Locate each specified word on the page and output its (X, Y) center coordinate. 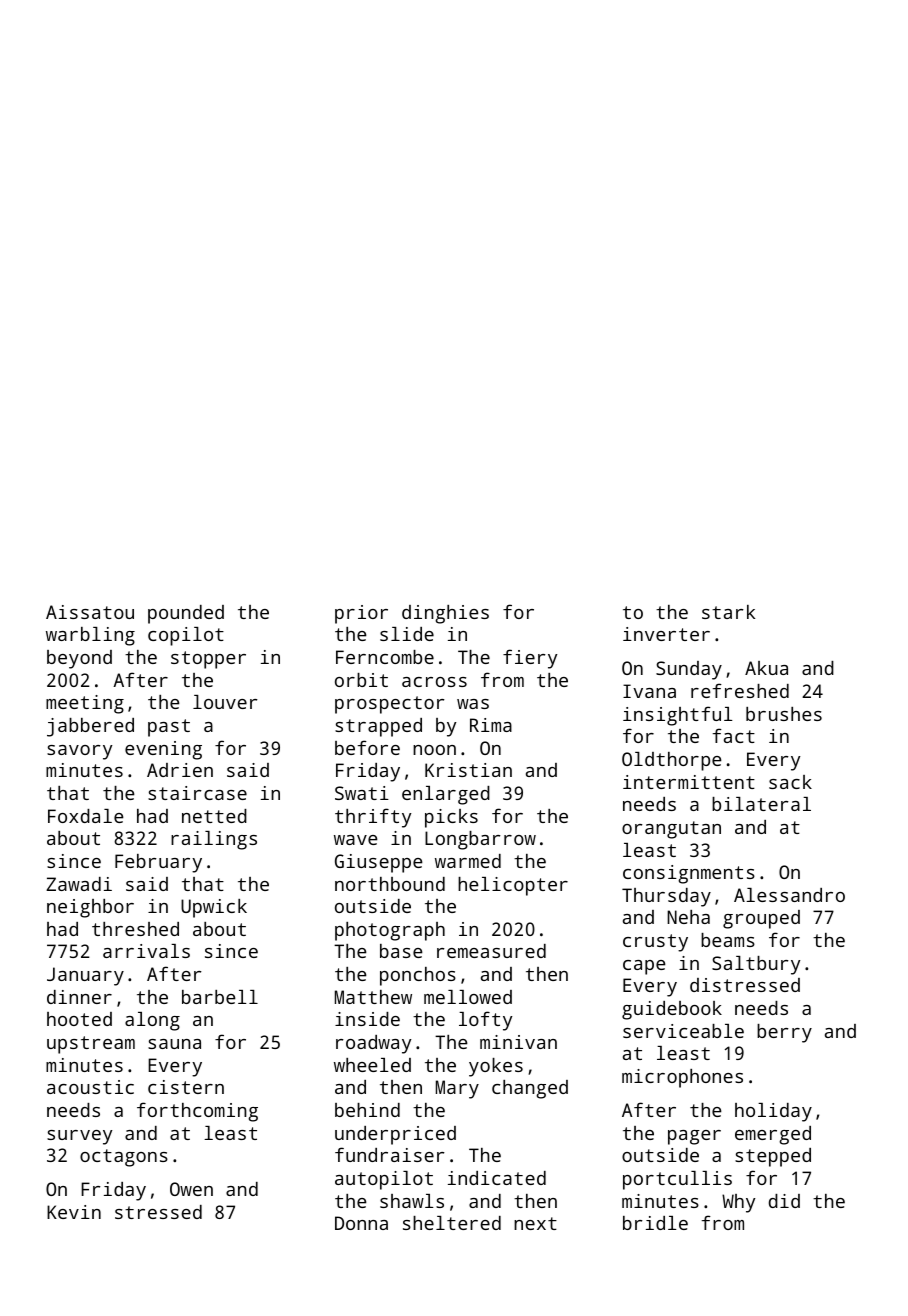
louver (225, 702)
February (158, 863)
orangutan (671, 830)
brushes (784, 714)
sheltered (452, 1223)
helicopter (513, 886)
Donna (361, 1223)
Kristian (468, 770)
